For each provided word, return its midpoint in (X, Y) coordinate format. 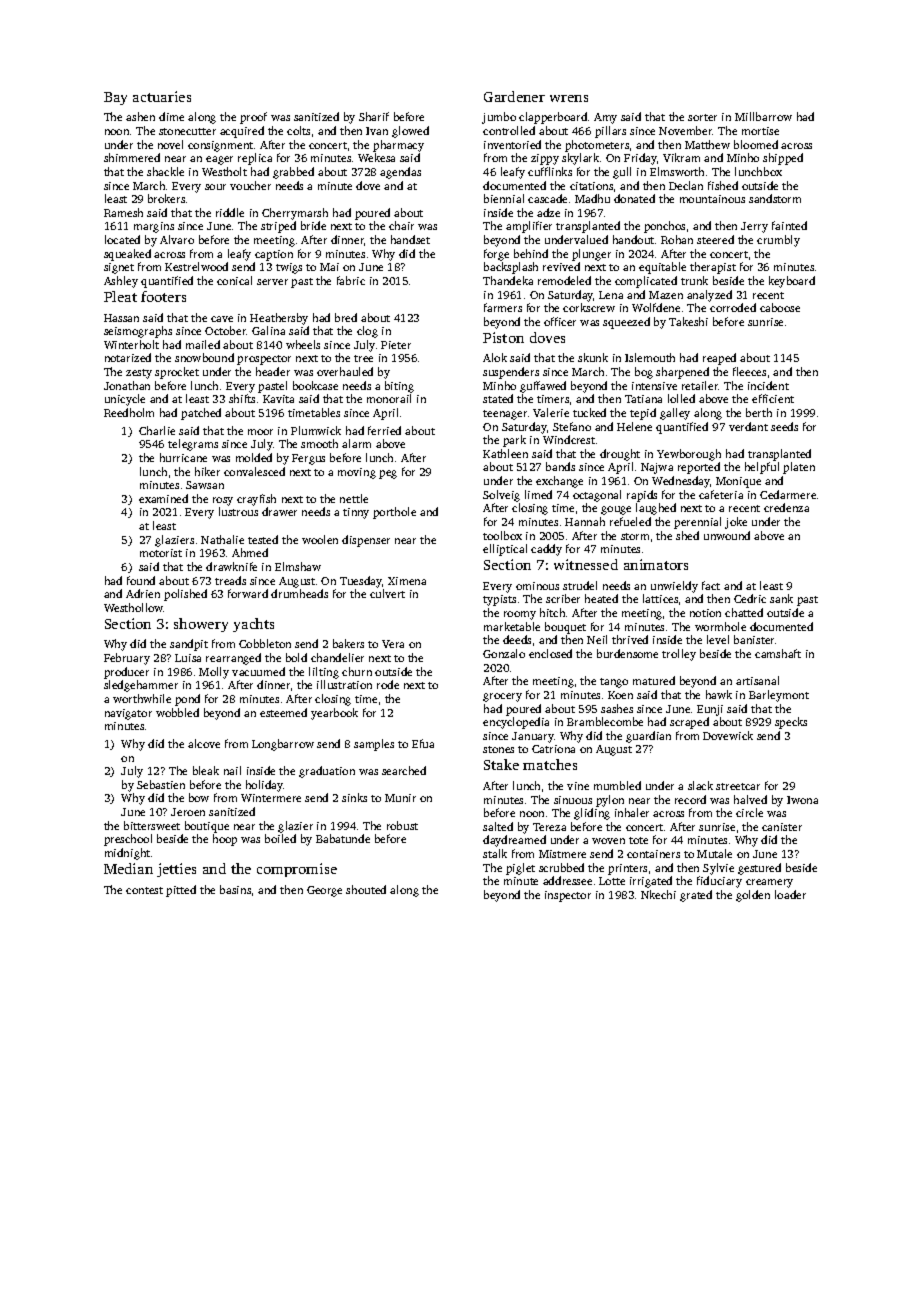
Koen (620, 695)
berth (759, 412)
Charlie (157, 430)
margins (154, 227)
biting (399, 387)
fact (711, 585)
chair (401, 225)
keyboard (792, 282)
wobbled (177, 712)
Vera (393, 644)
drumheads (299, 593)
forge (496, 255)
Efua (423, 743)
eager (219, 160)
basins (235, 889)
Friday (640, 159)
